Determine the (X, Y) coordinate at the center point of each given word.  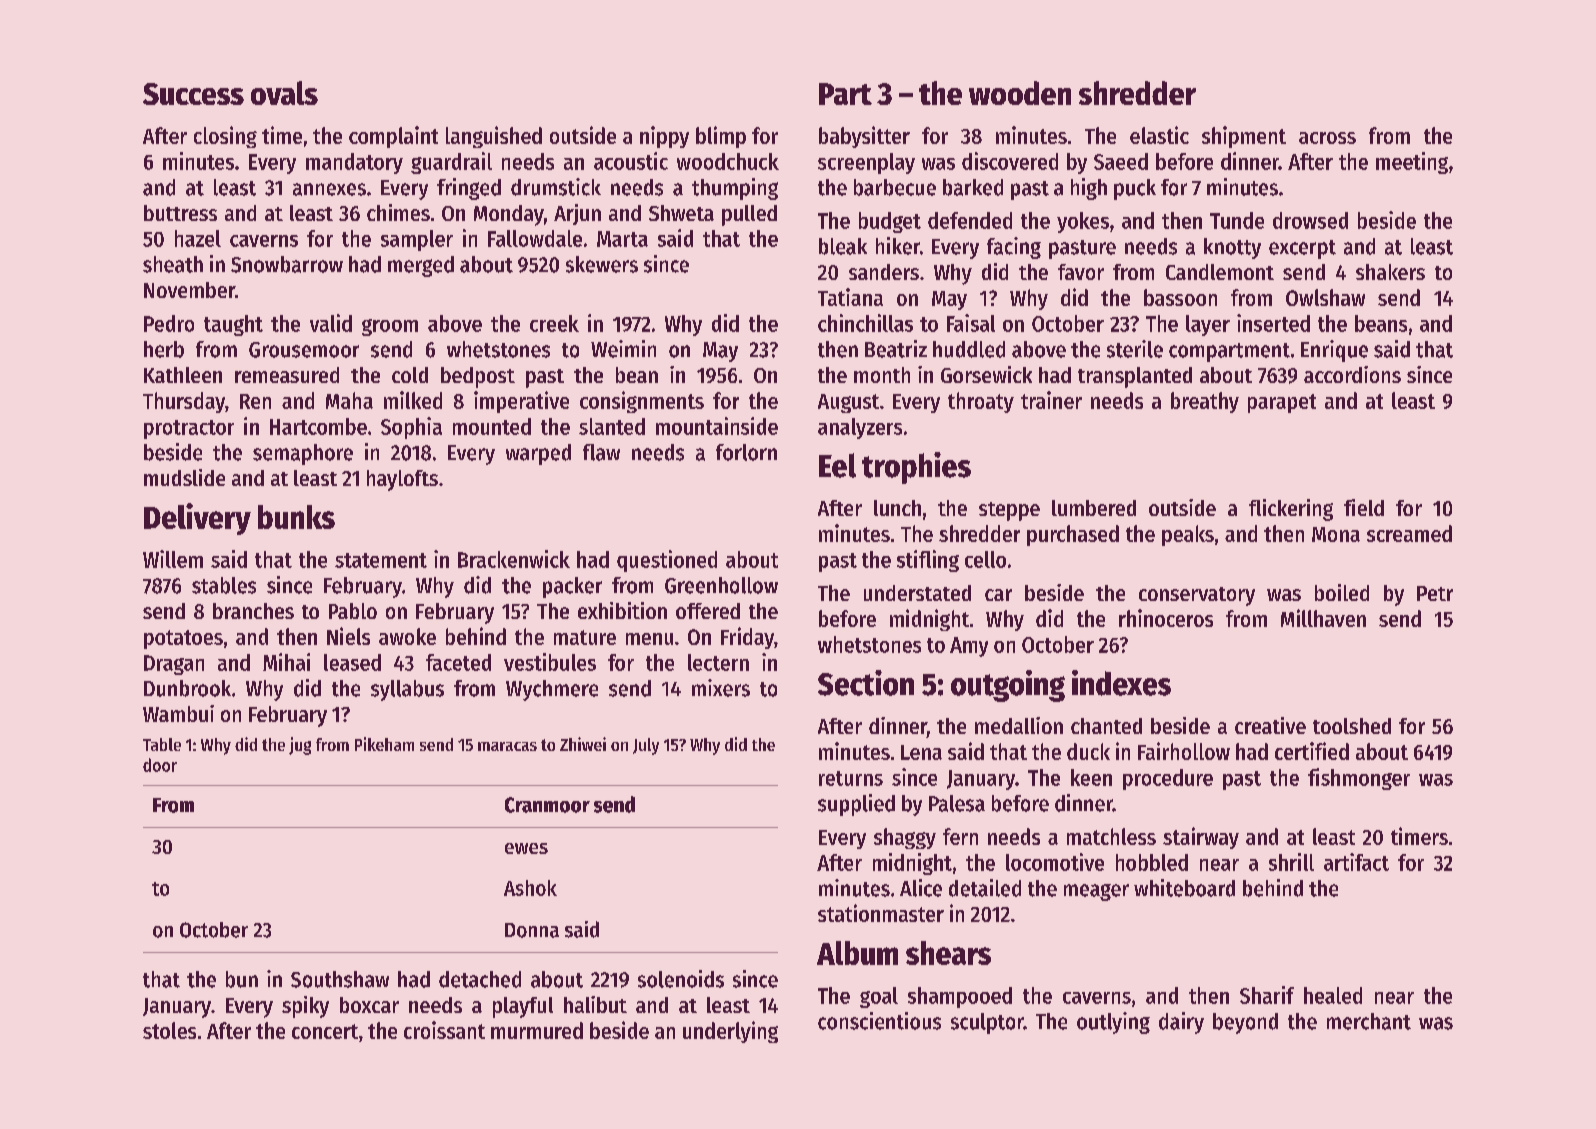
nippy (664, 137)
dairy (1181, 1023)
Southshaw (340, 979)
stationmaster (881, 913)
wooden (1020, 93)
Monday (509, 215)
